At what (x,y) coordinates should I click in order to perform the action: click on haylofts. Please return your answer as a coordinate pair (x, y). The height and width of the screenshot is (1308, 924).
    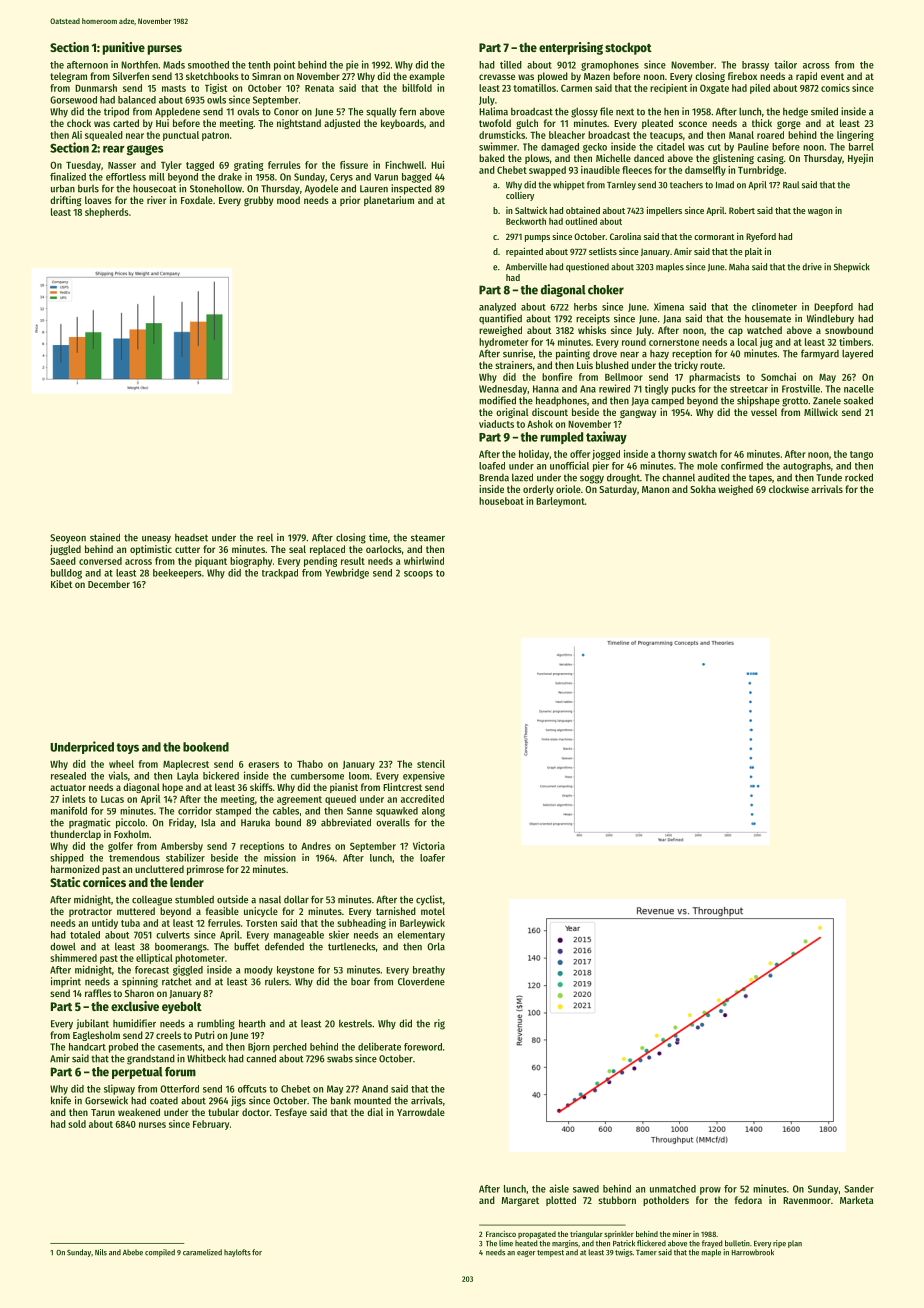
    Looking at the image, I should click on (237, 1253).
